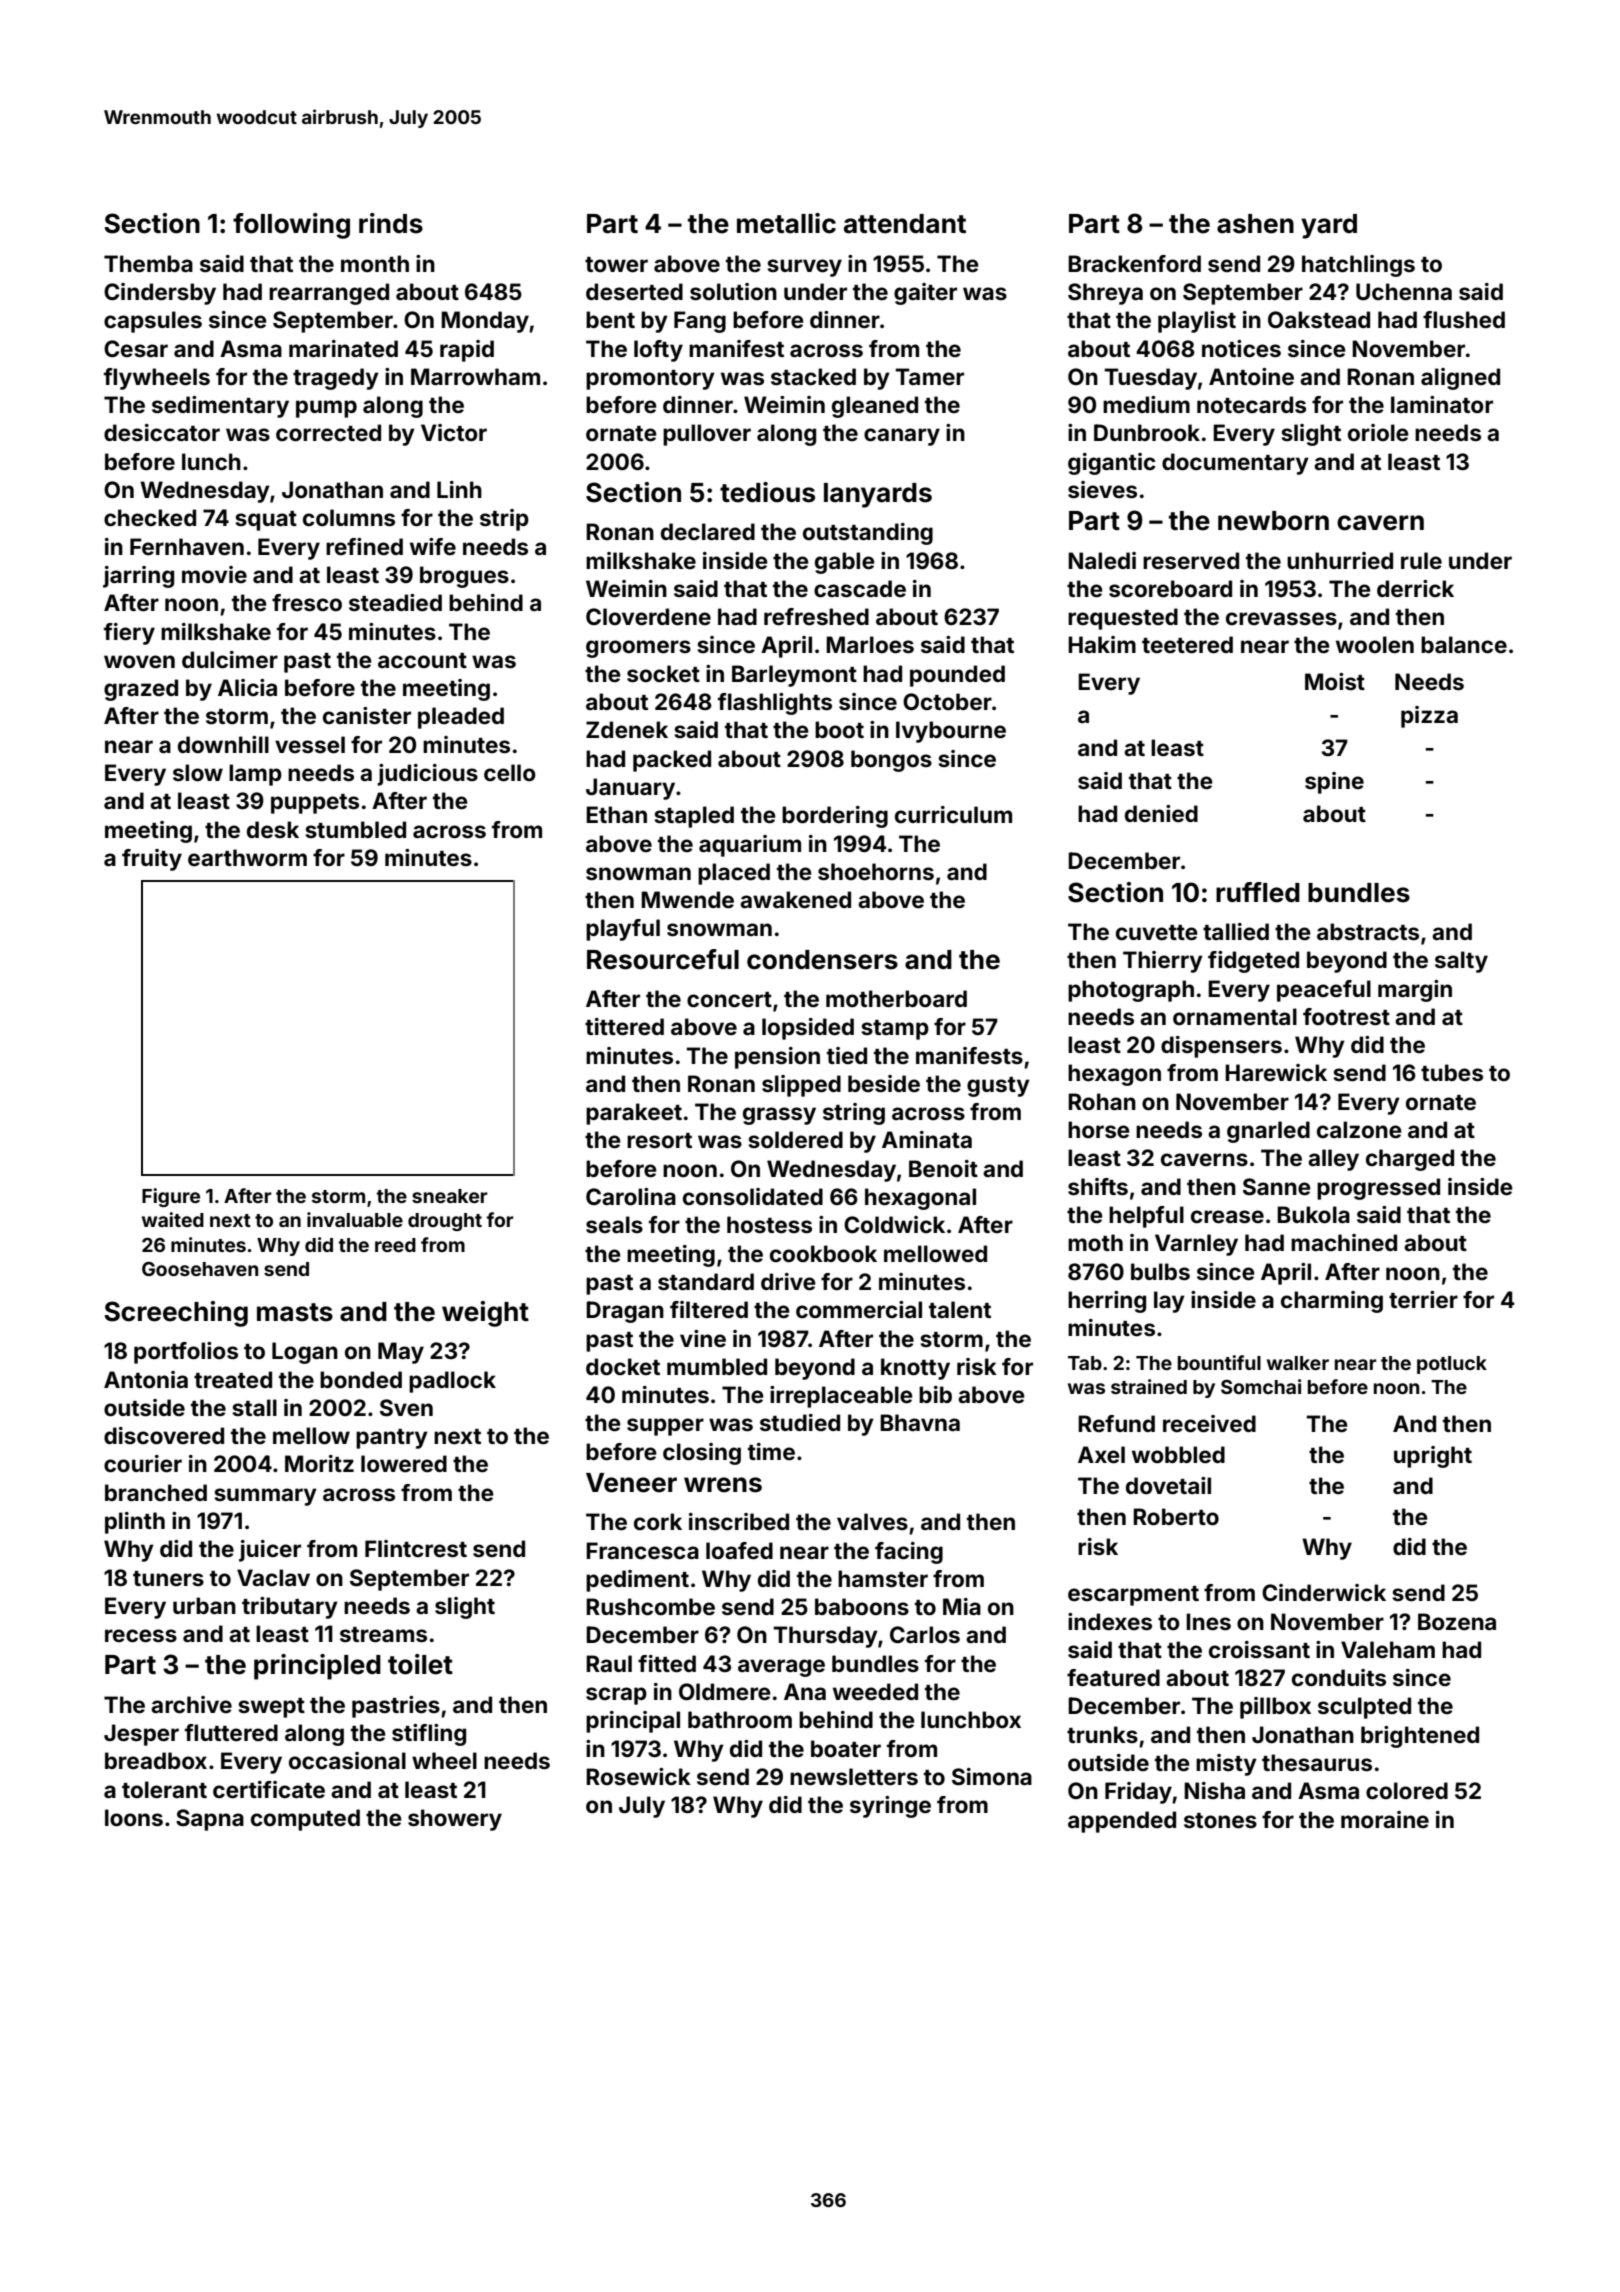 This image has height=2292, width=1620. What do you see at coordinates (404, 1463) in the image?
I see `lowered` at bounding box center [404, 1463].
